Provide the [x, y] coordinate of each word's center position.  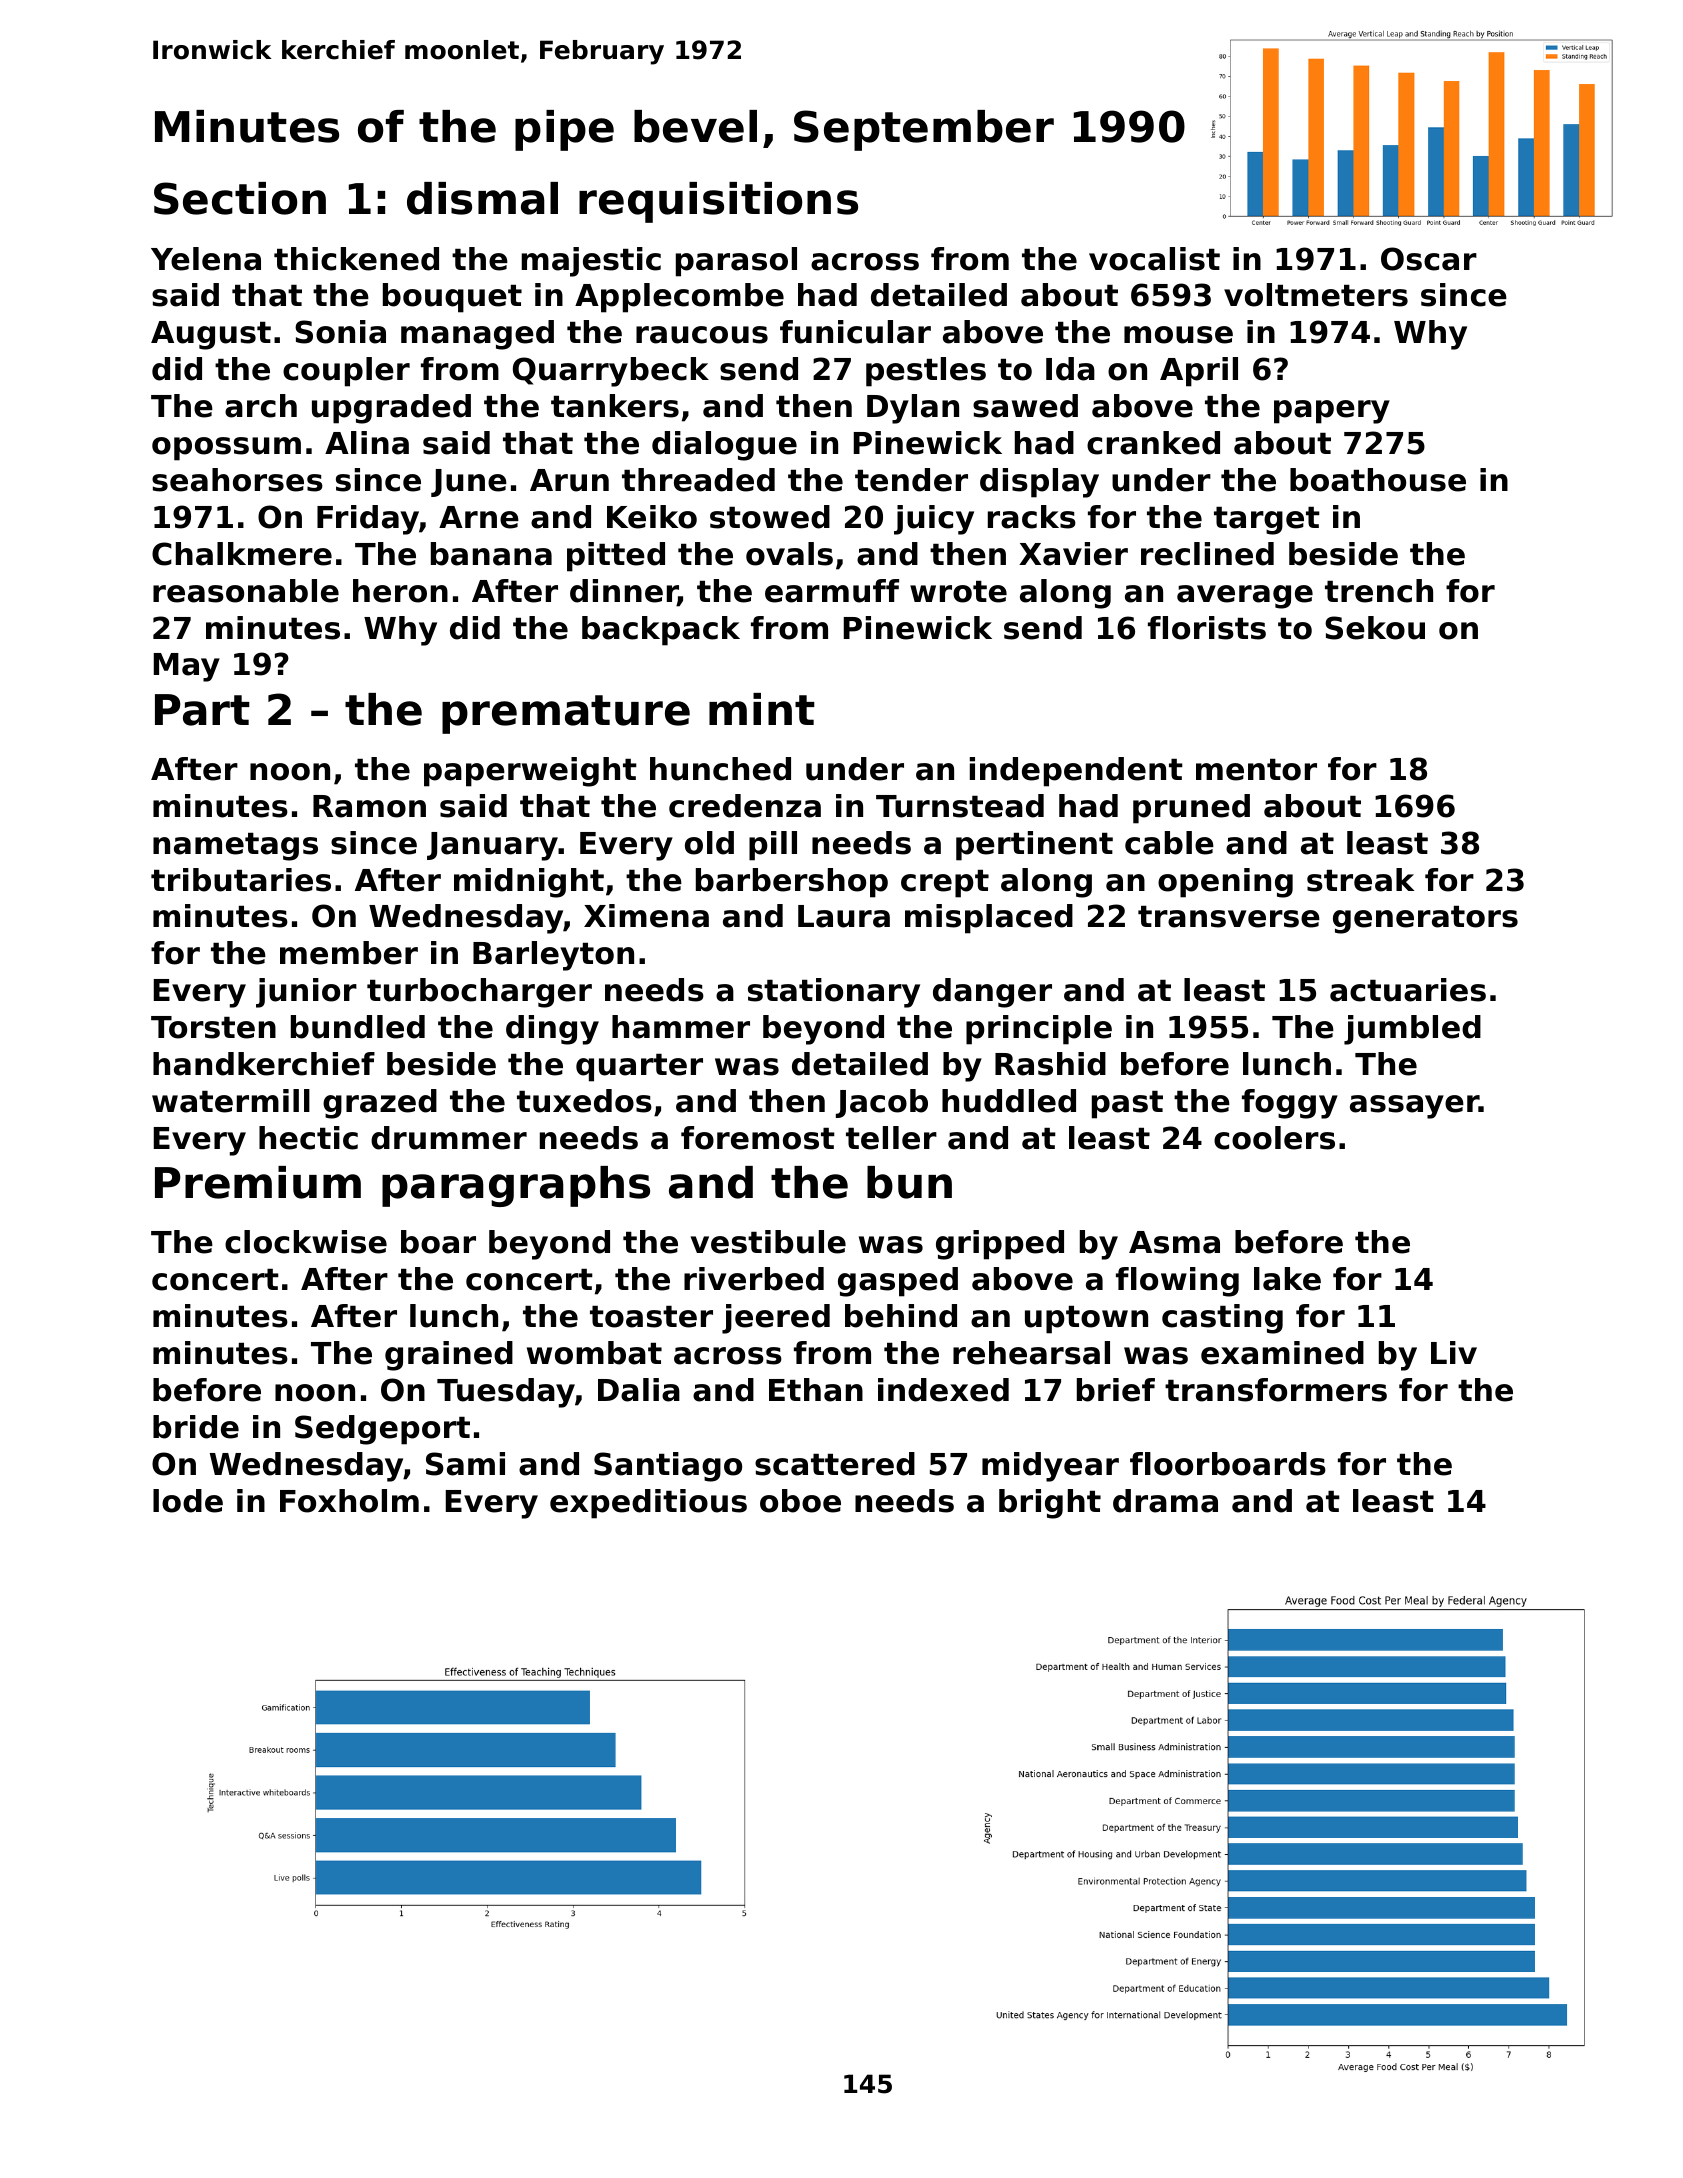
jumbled [1412, 1030]
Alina [367, 443]
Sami [465, 1464]
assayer [1414, 1107]
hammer [681, 1027]
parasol [736, 262]
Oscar [1429, 259]
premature [566, 714]
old [709, 843]
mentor [1256, 770]
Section [240, 198]
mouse [1178, 335]
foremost [758, 1138]
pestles [926, 372]
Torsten [213, 1027]
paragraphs [516, 1186]
